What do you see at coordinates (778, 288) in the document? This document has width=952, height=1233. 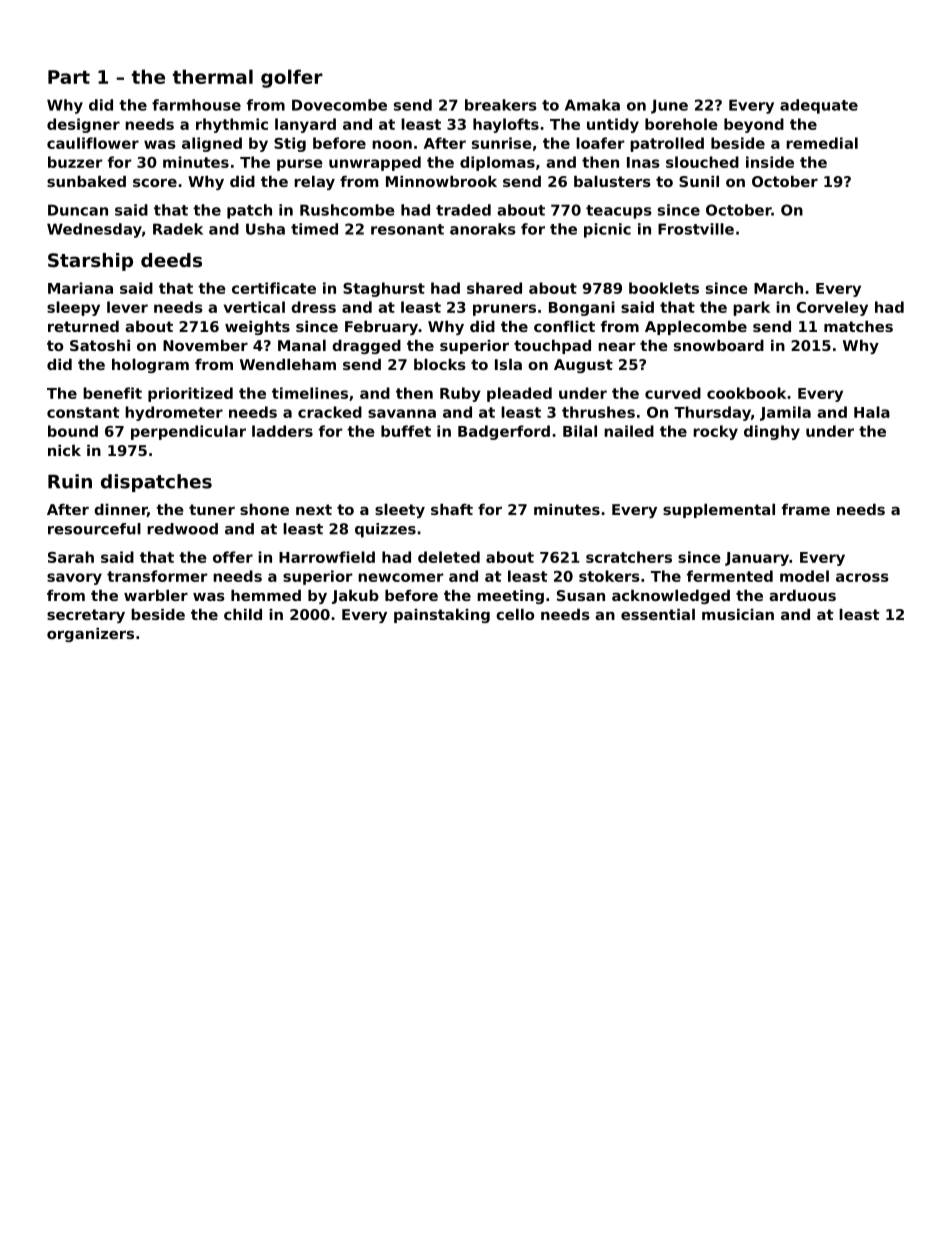 I see `March` at bounding box center [778, 288].
